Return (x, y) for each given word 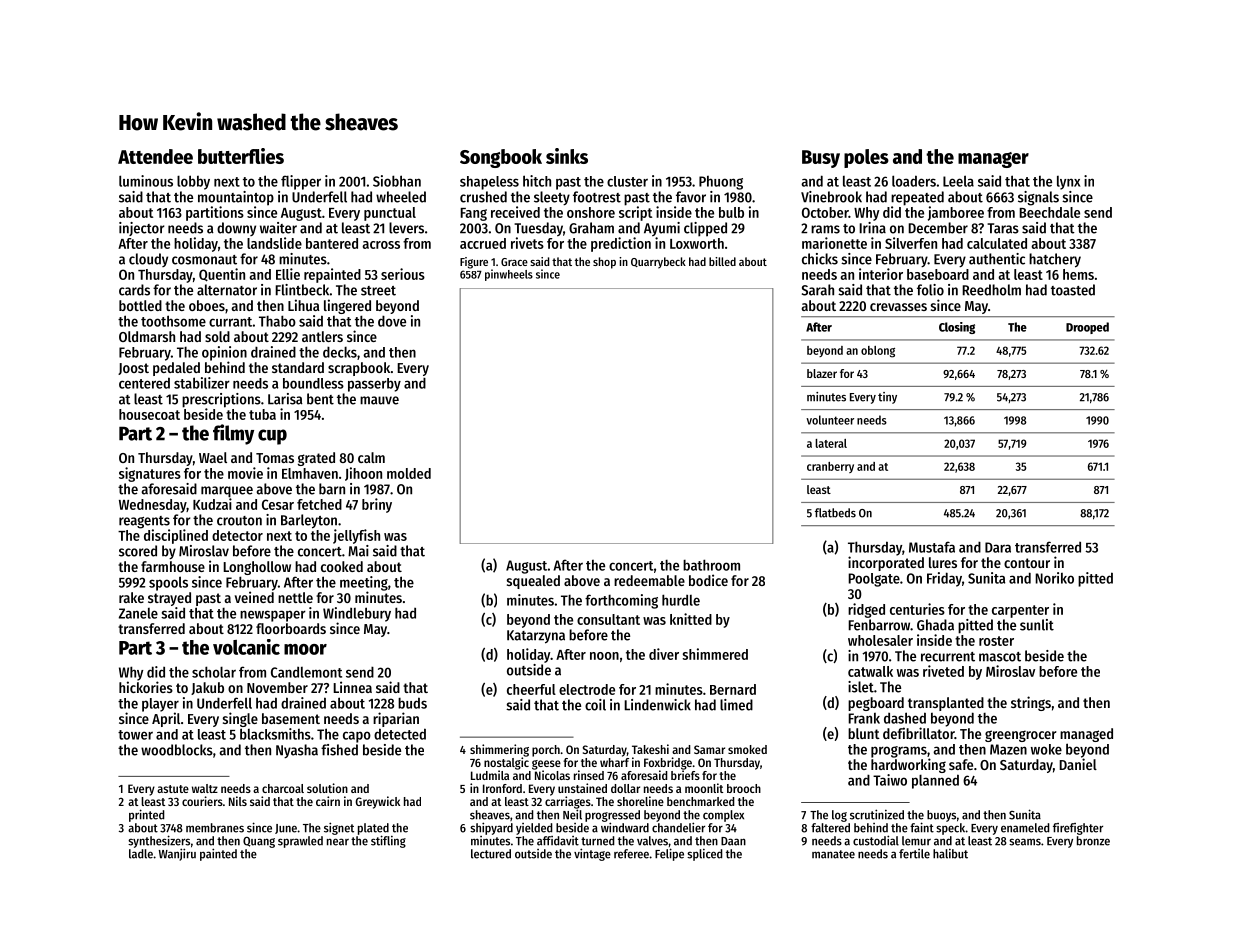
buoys (941, 816)
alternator (227, 290)
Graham (591, 228)
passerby (374, 385)
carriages (568, 802)
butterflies (241, 156)
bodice (708, 580)
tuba (262, 414)
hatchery (1055, 260)
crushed (483, 197)
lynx (1068, 183)
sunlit (1037, 625)
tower (135, 735)
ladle (141, 854)
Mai (358, 551)
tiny (887, 398)
